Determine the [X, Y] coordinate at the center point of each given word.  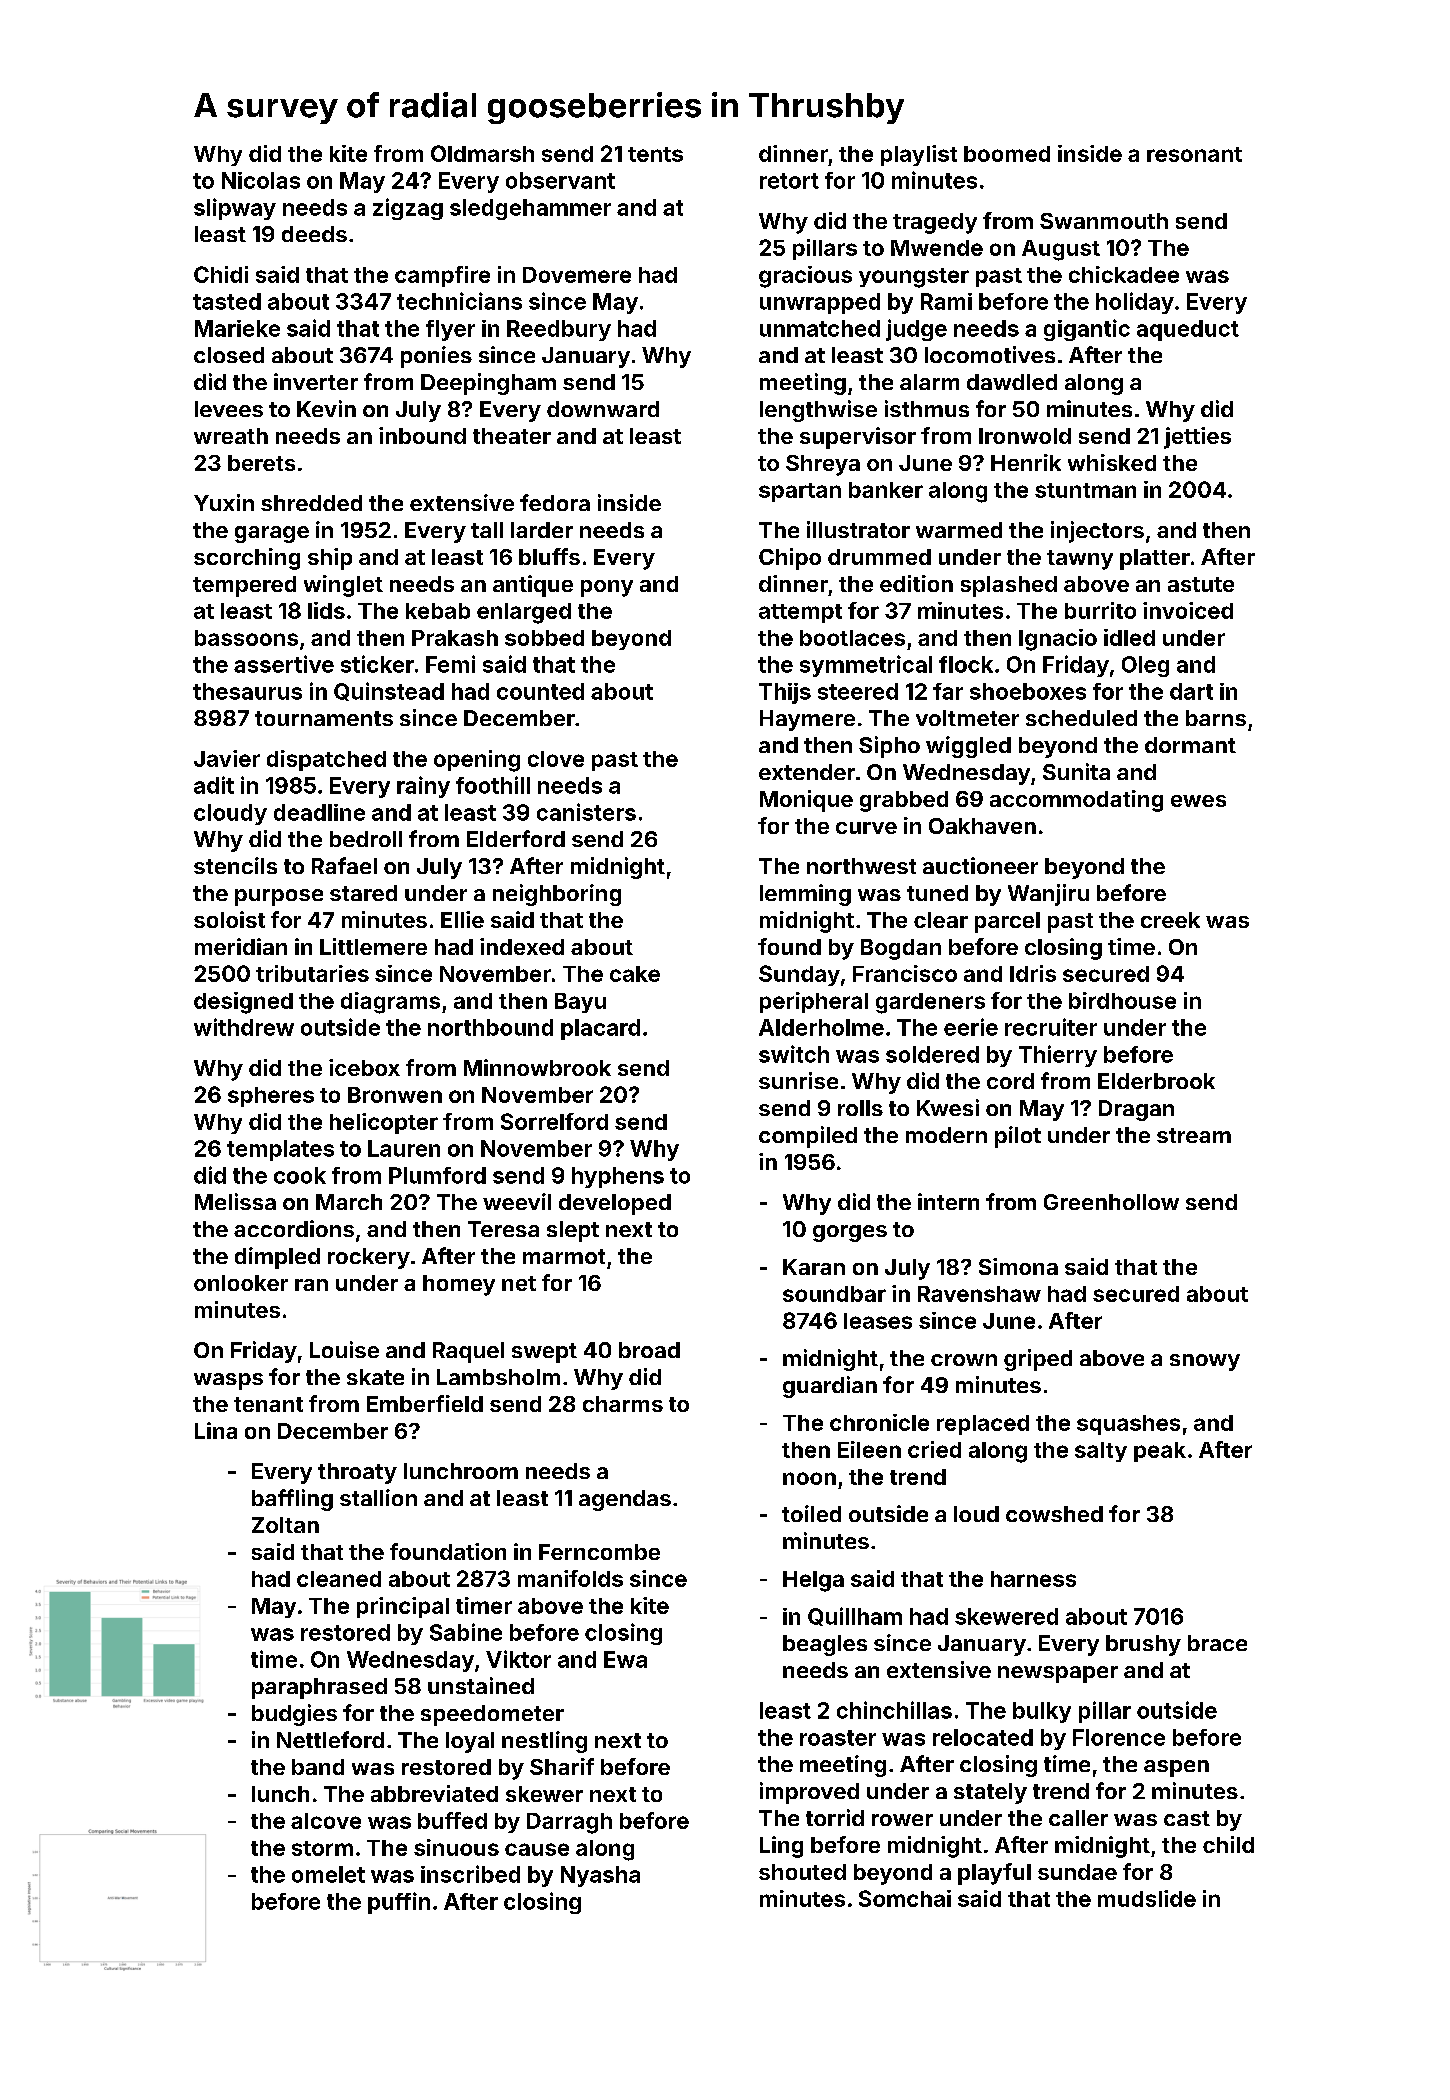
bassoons [246, 638]
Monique [806, 801]
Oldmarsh [482, 153]
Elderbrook [1156, 1081]
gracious [805, 277]
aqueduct [1188, 330]
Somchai [905, 1898]
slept [573, 1231]
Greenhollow [1111, 1202]
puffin [399, 1903]
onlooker [241, 1283]
